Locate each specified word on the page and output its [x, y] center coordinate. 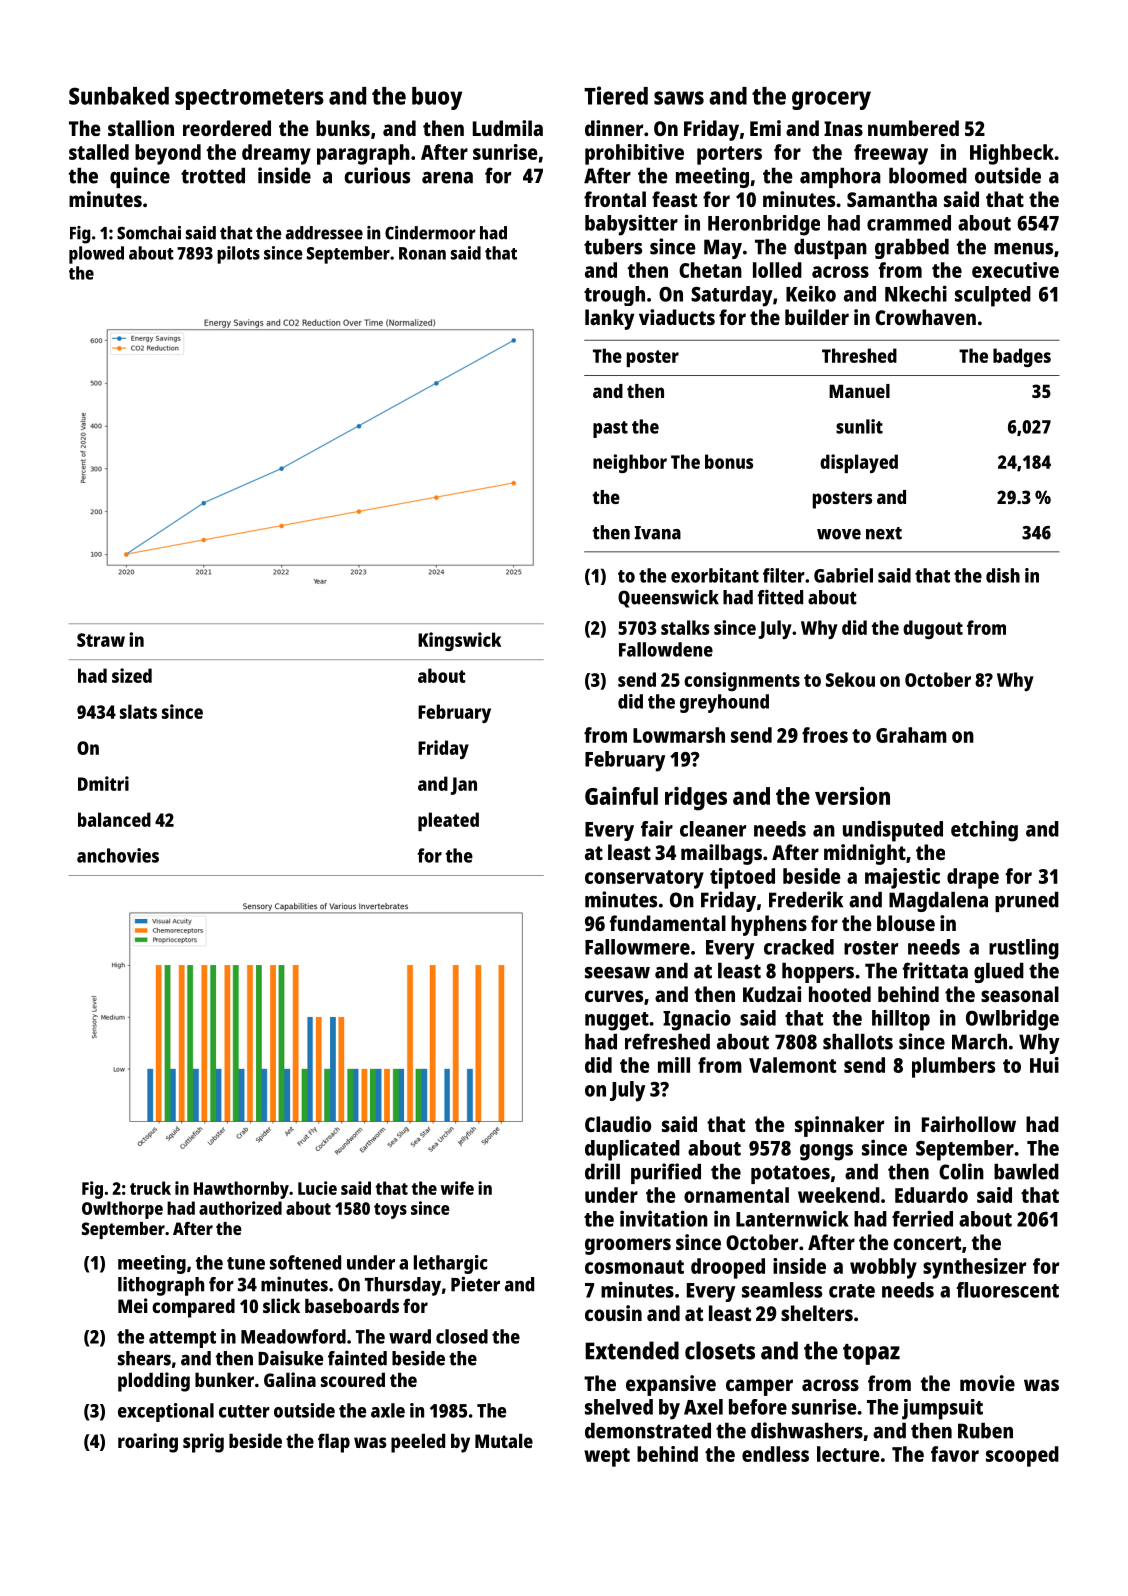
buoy [437, 98]
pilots [238, 255]
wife [457, 1188]
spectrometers [249, 99]
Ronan [422, 253]
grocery [831, 100]
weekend [839, 1195]
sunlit [859, 426]
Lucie [317, 1188]
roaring [148, 1443]
